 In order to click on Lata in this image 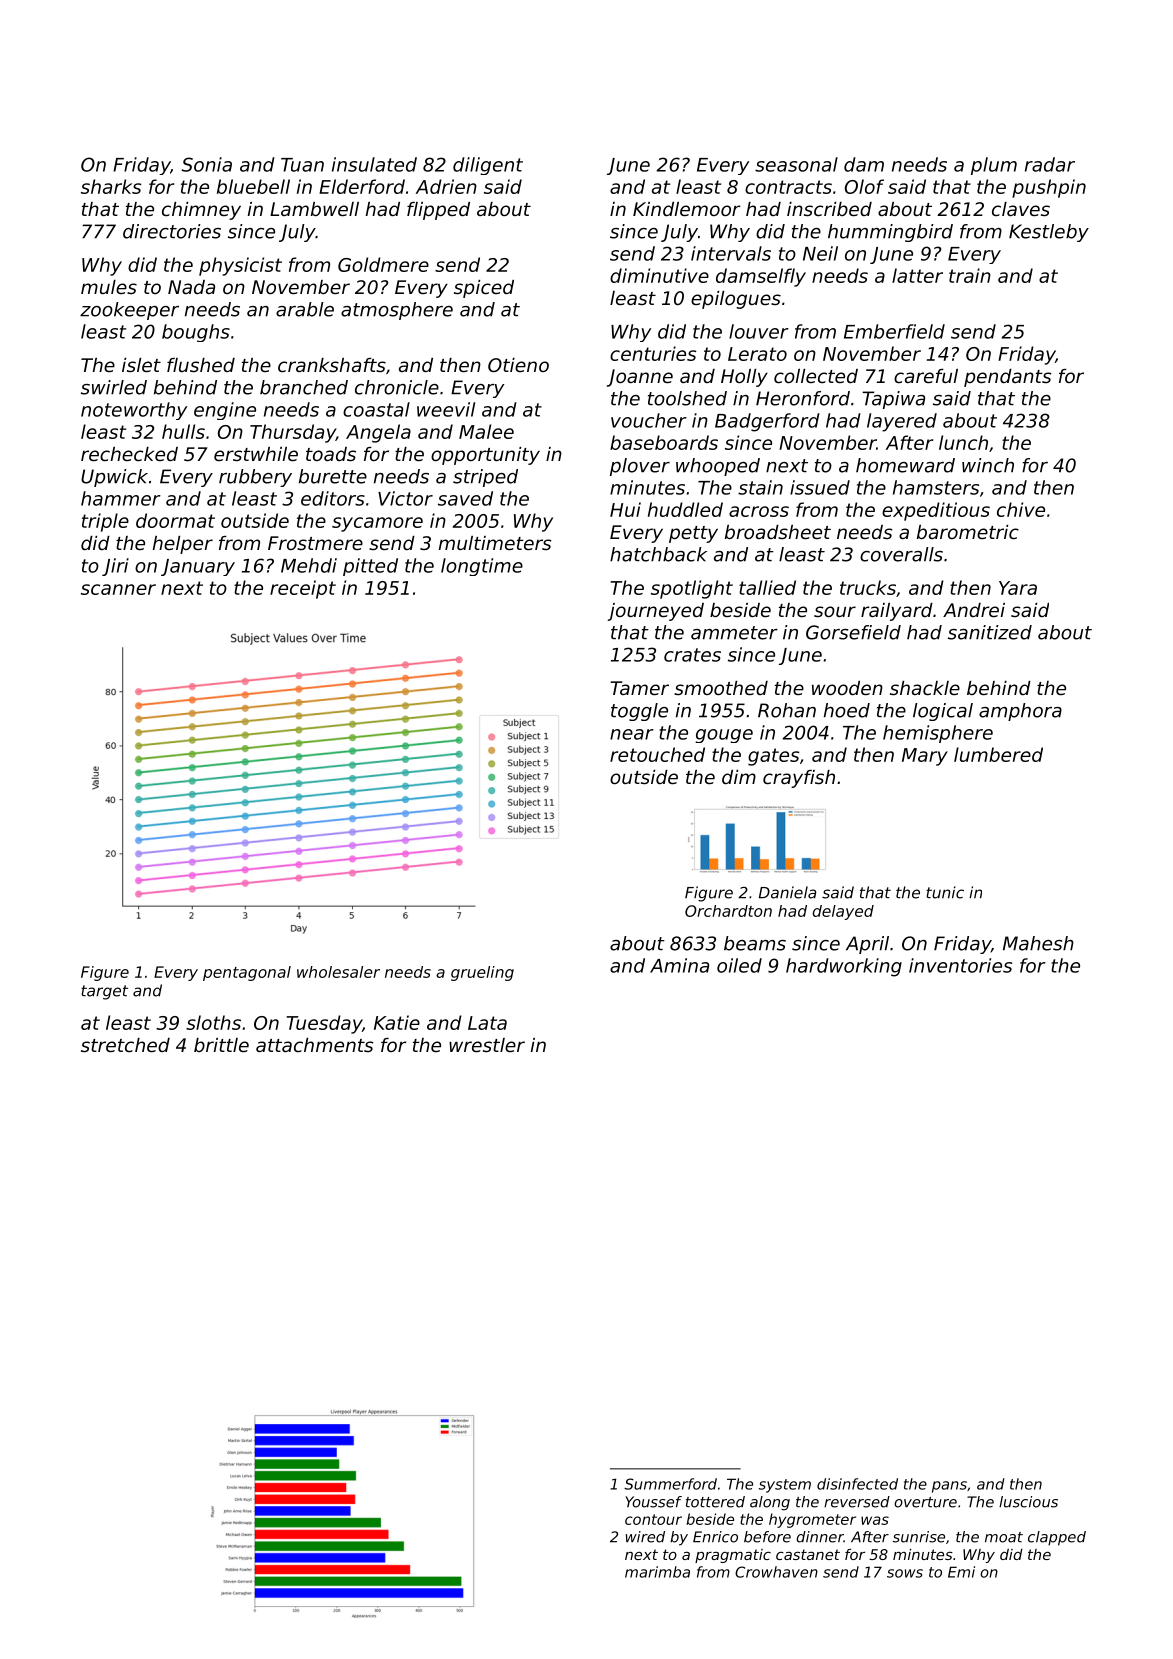, I will do `click(487, 1023)`.
